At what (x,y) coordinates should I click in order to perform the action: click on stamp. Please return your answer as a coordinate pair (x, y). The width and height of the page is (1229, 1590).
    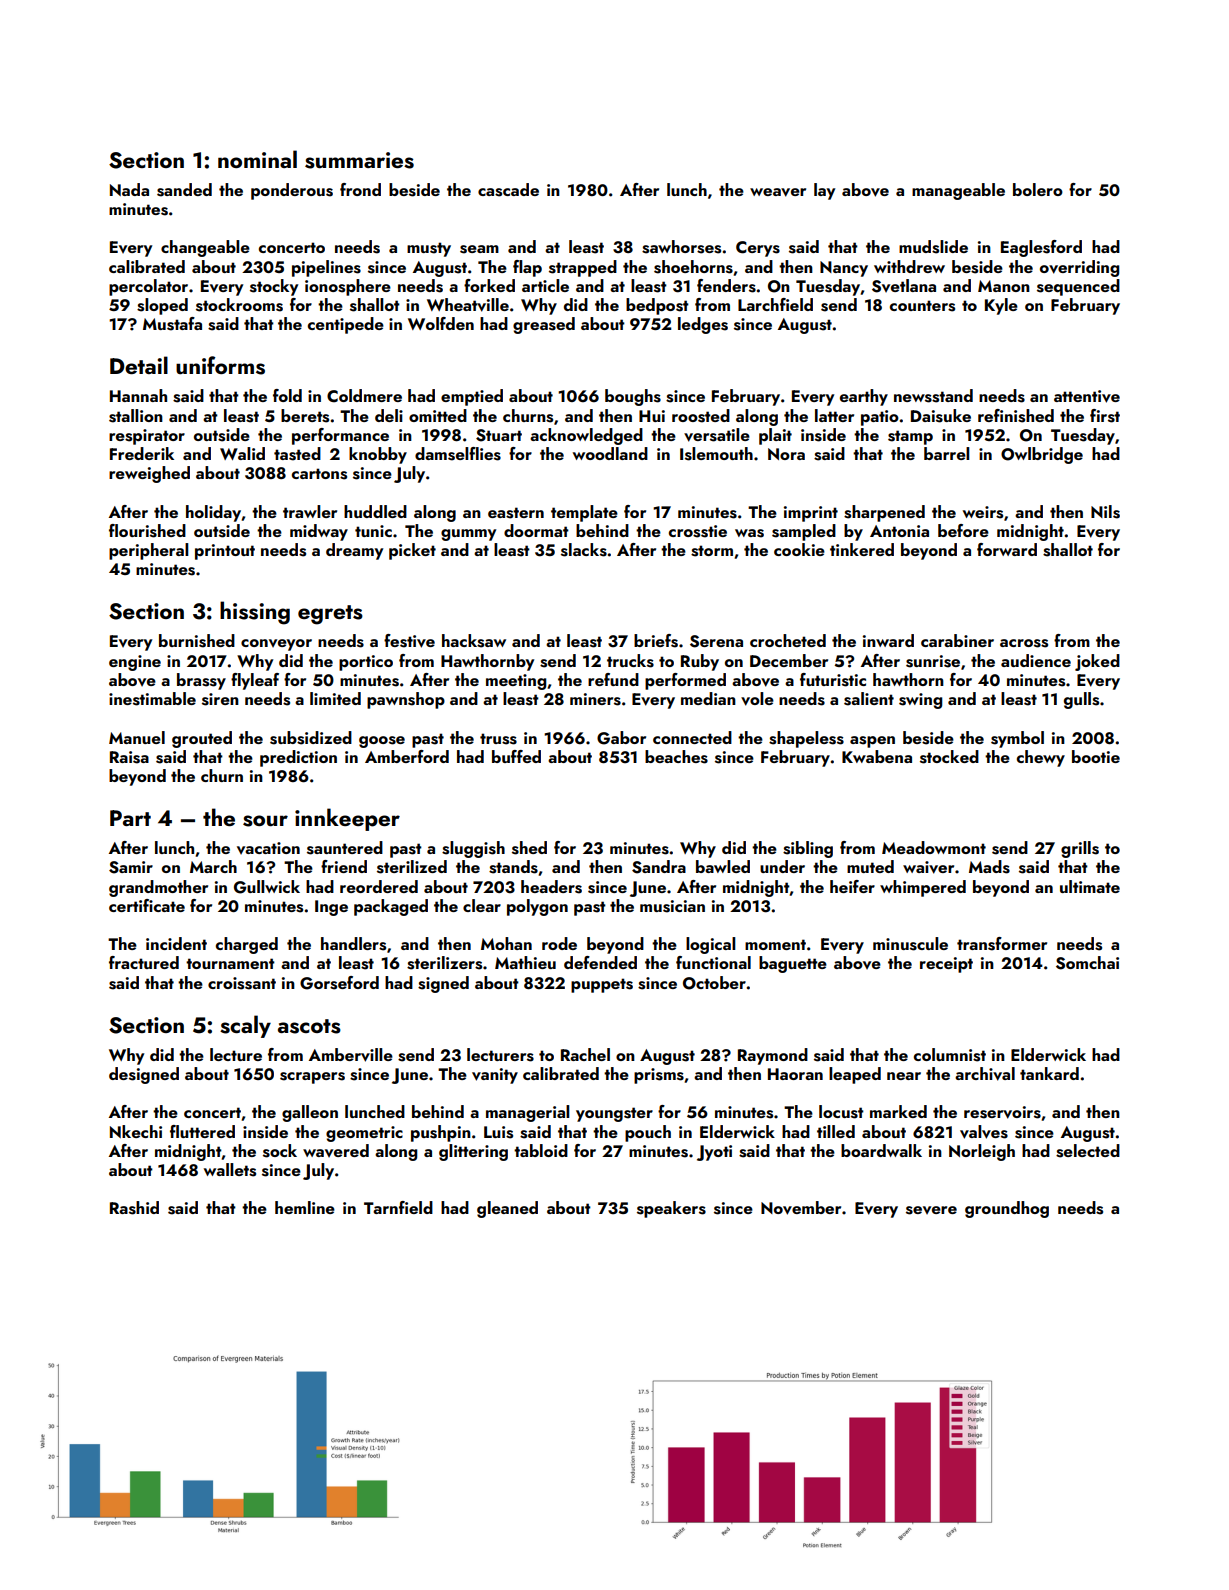
    Looking at the image, I should click on (910, 437).
